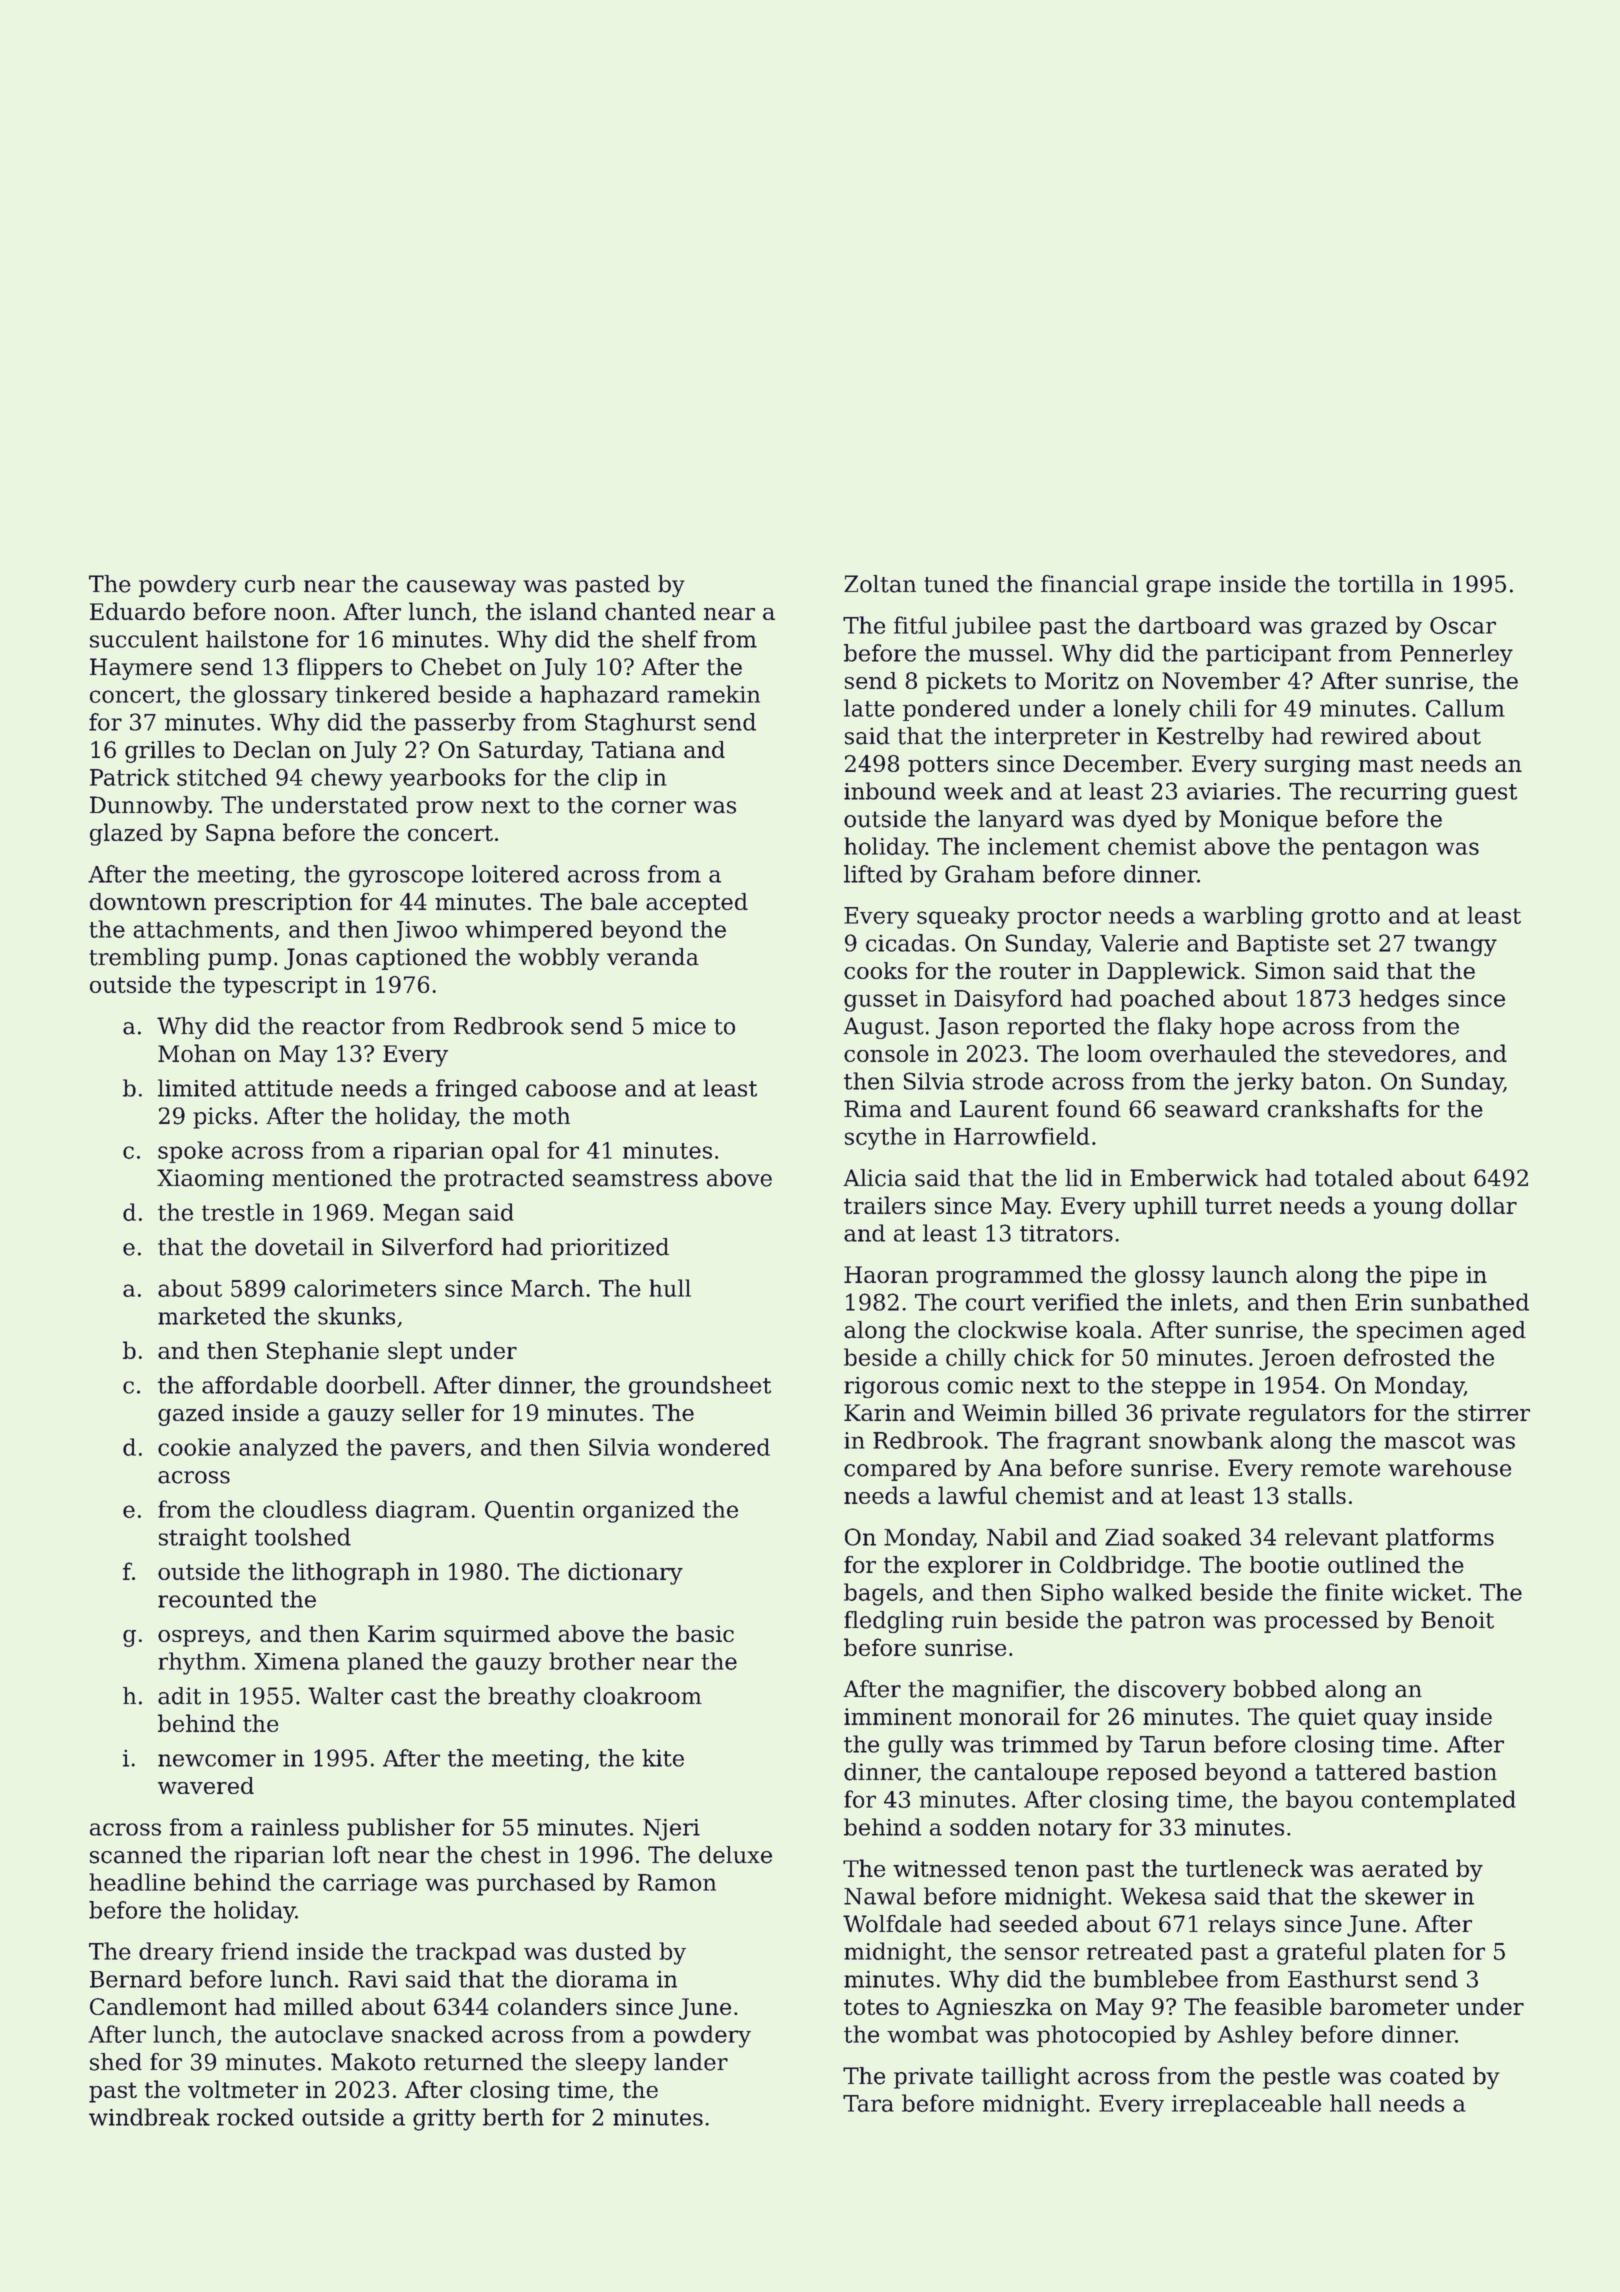 Image resolution: width=1620 pixels, height=2292 pixels. I want to click on hull, so click(670, 1288).
